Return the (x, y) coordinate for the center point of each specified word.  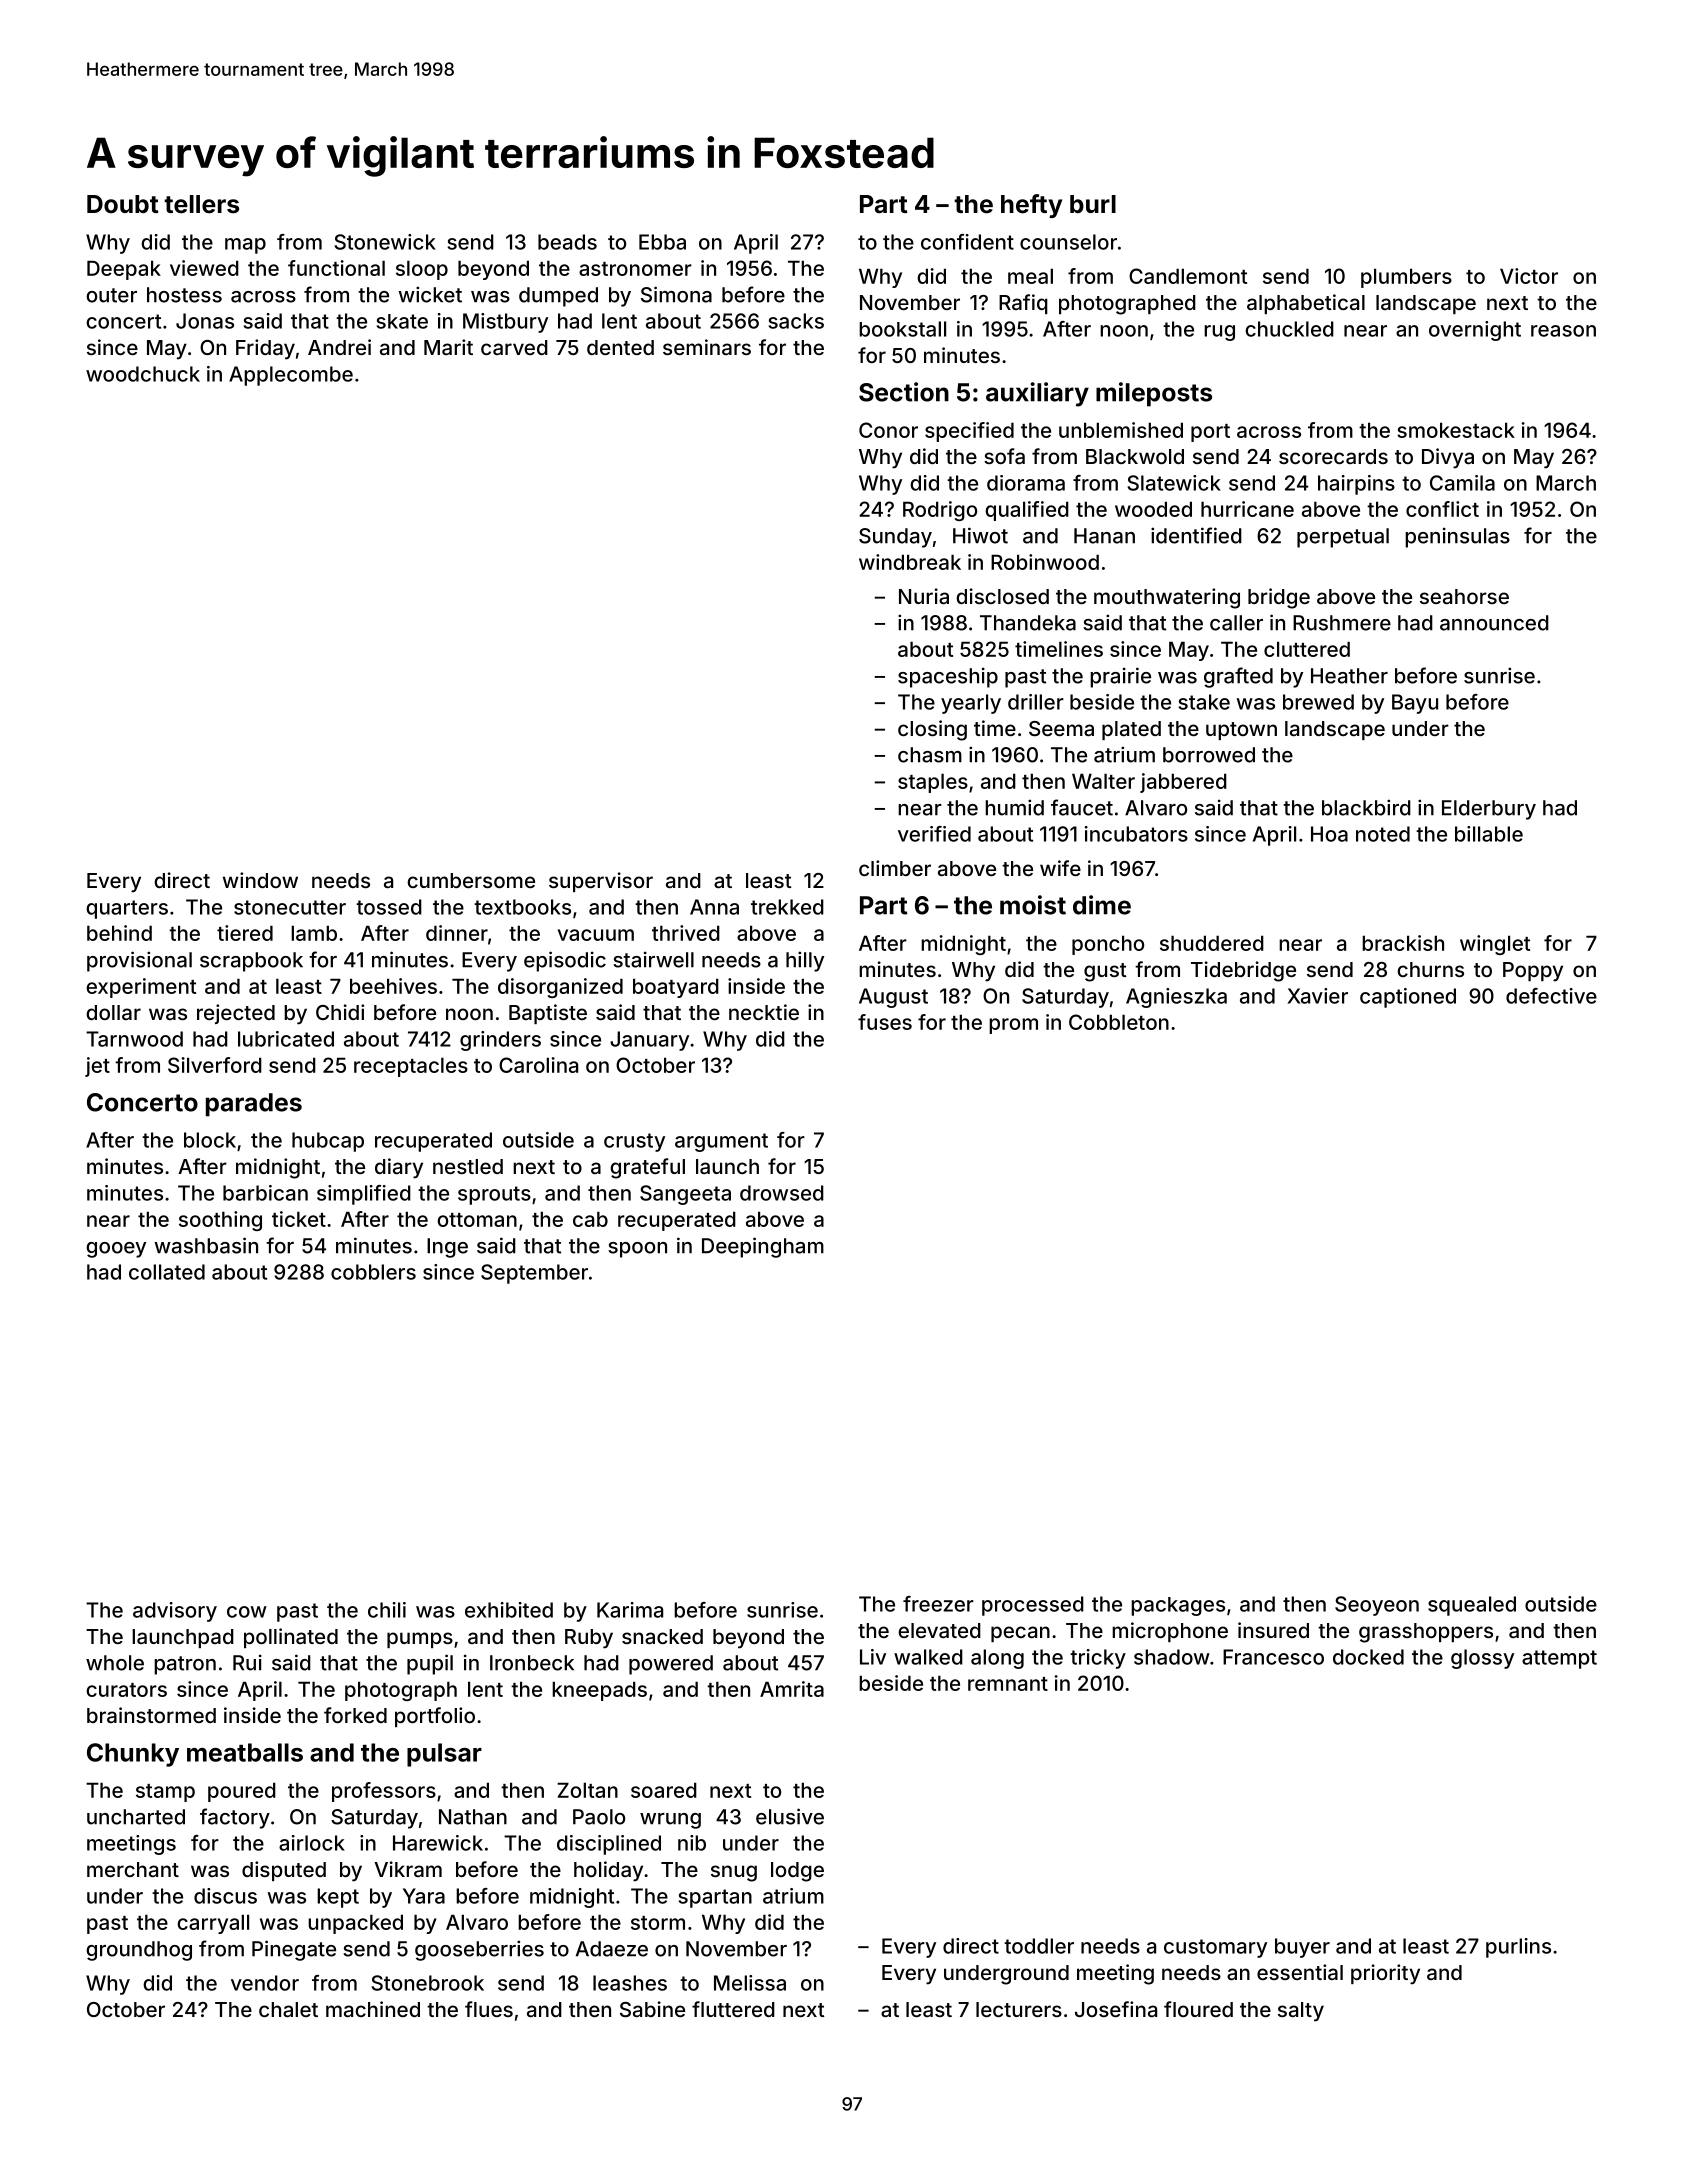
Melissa (750, 1983)
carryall (213, 1924)
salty (1301, 2012)
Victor (1529, 276)
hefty (1031, 206)
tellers (201, 204)
